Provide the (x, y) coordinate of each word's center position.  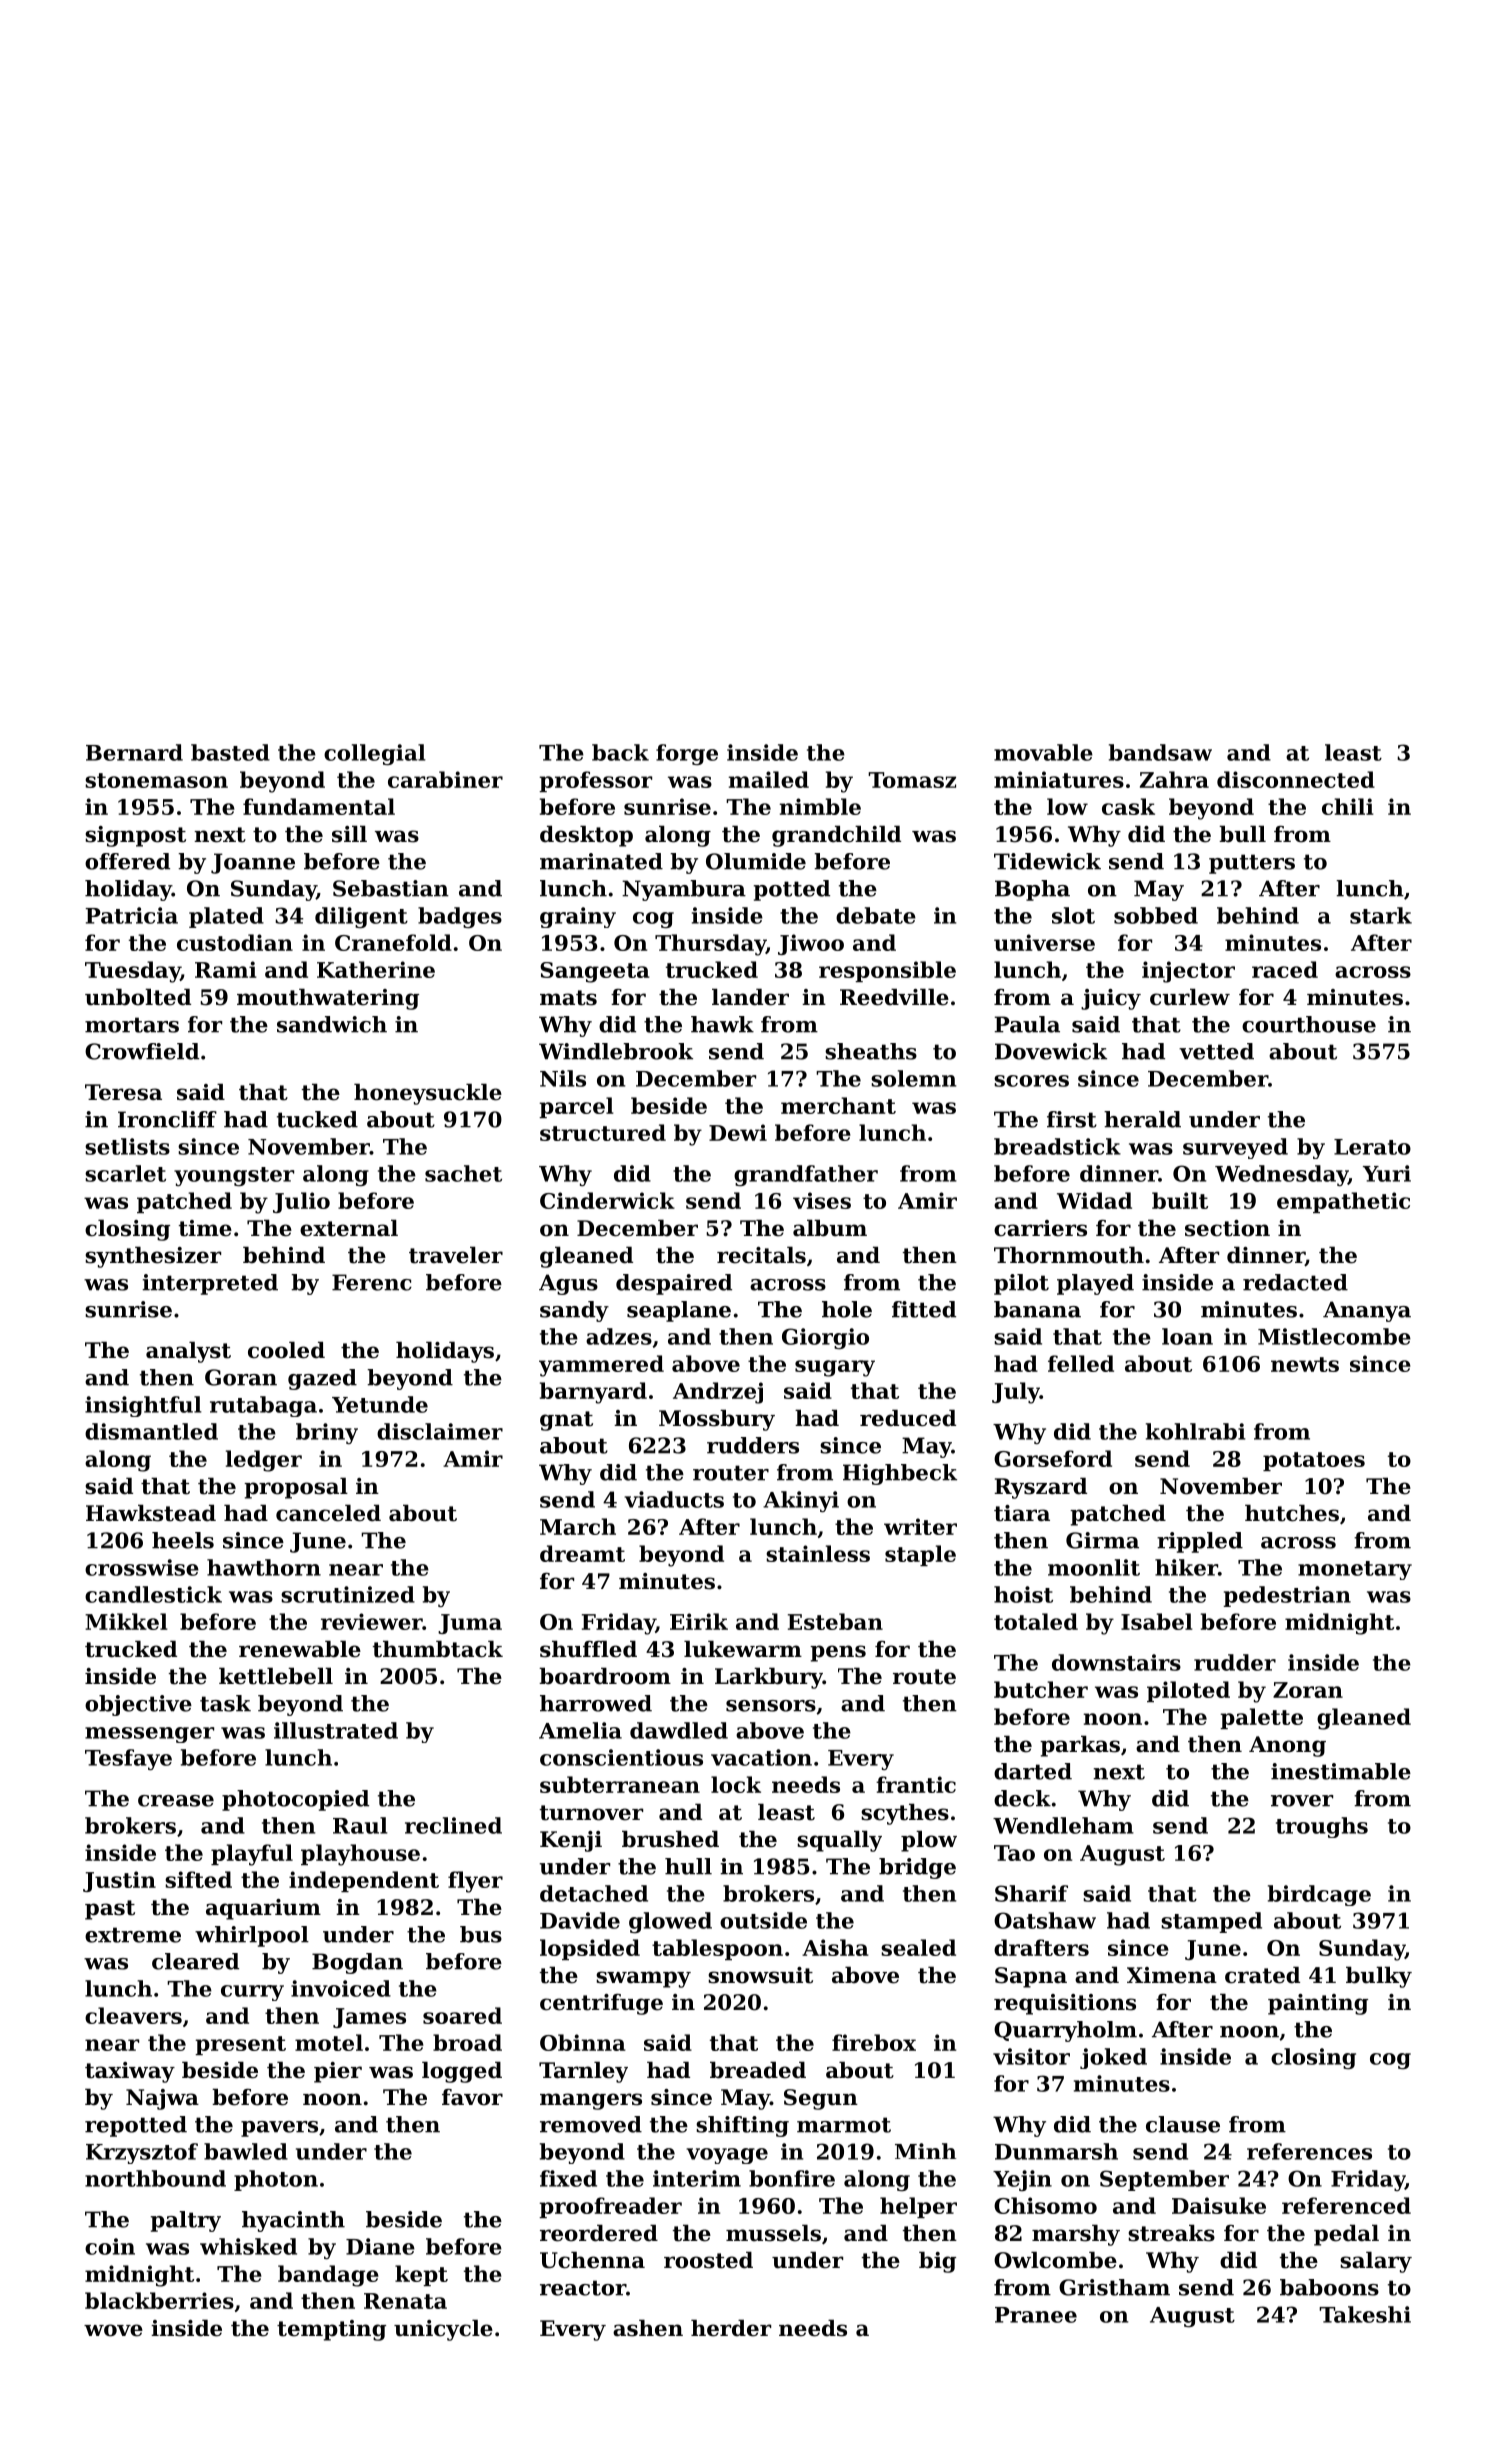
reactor (583, 2288)
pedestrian (1287, 1596)
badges (460, 917)
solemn (913, 1078)
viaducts (674, 1499)
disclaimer (440, 1431)
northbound (155, 2178)
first (1072, 1119)
